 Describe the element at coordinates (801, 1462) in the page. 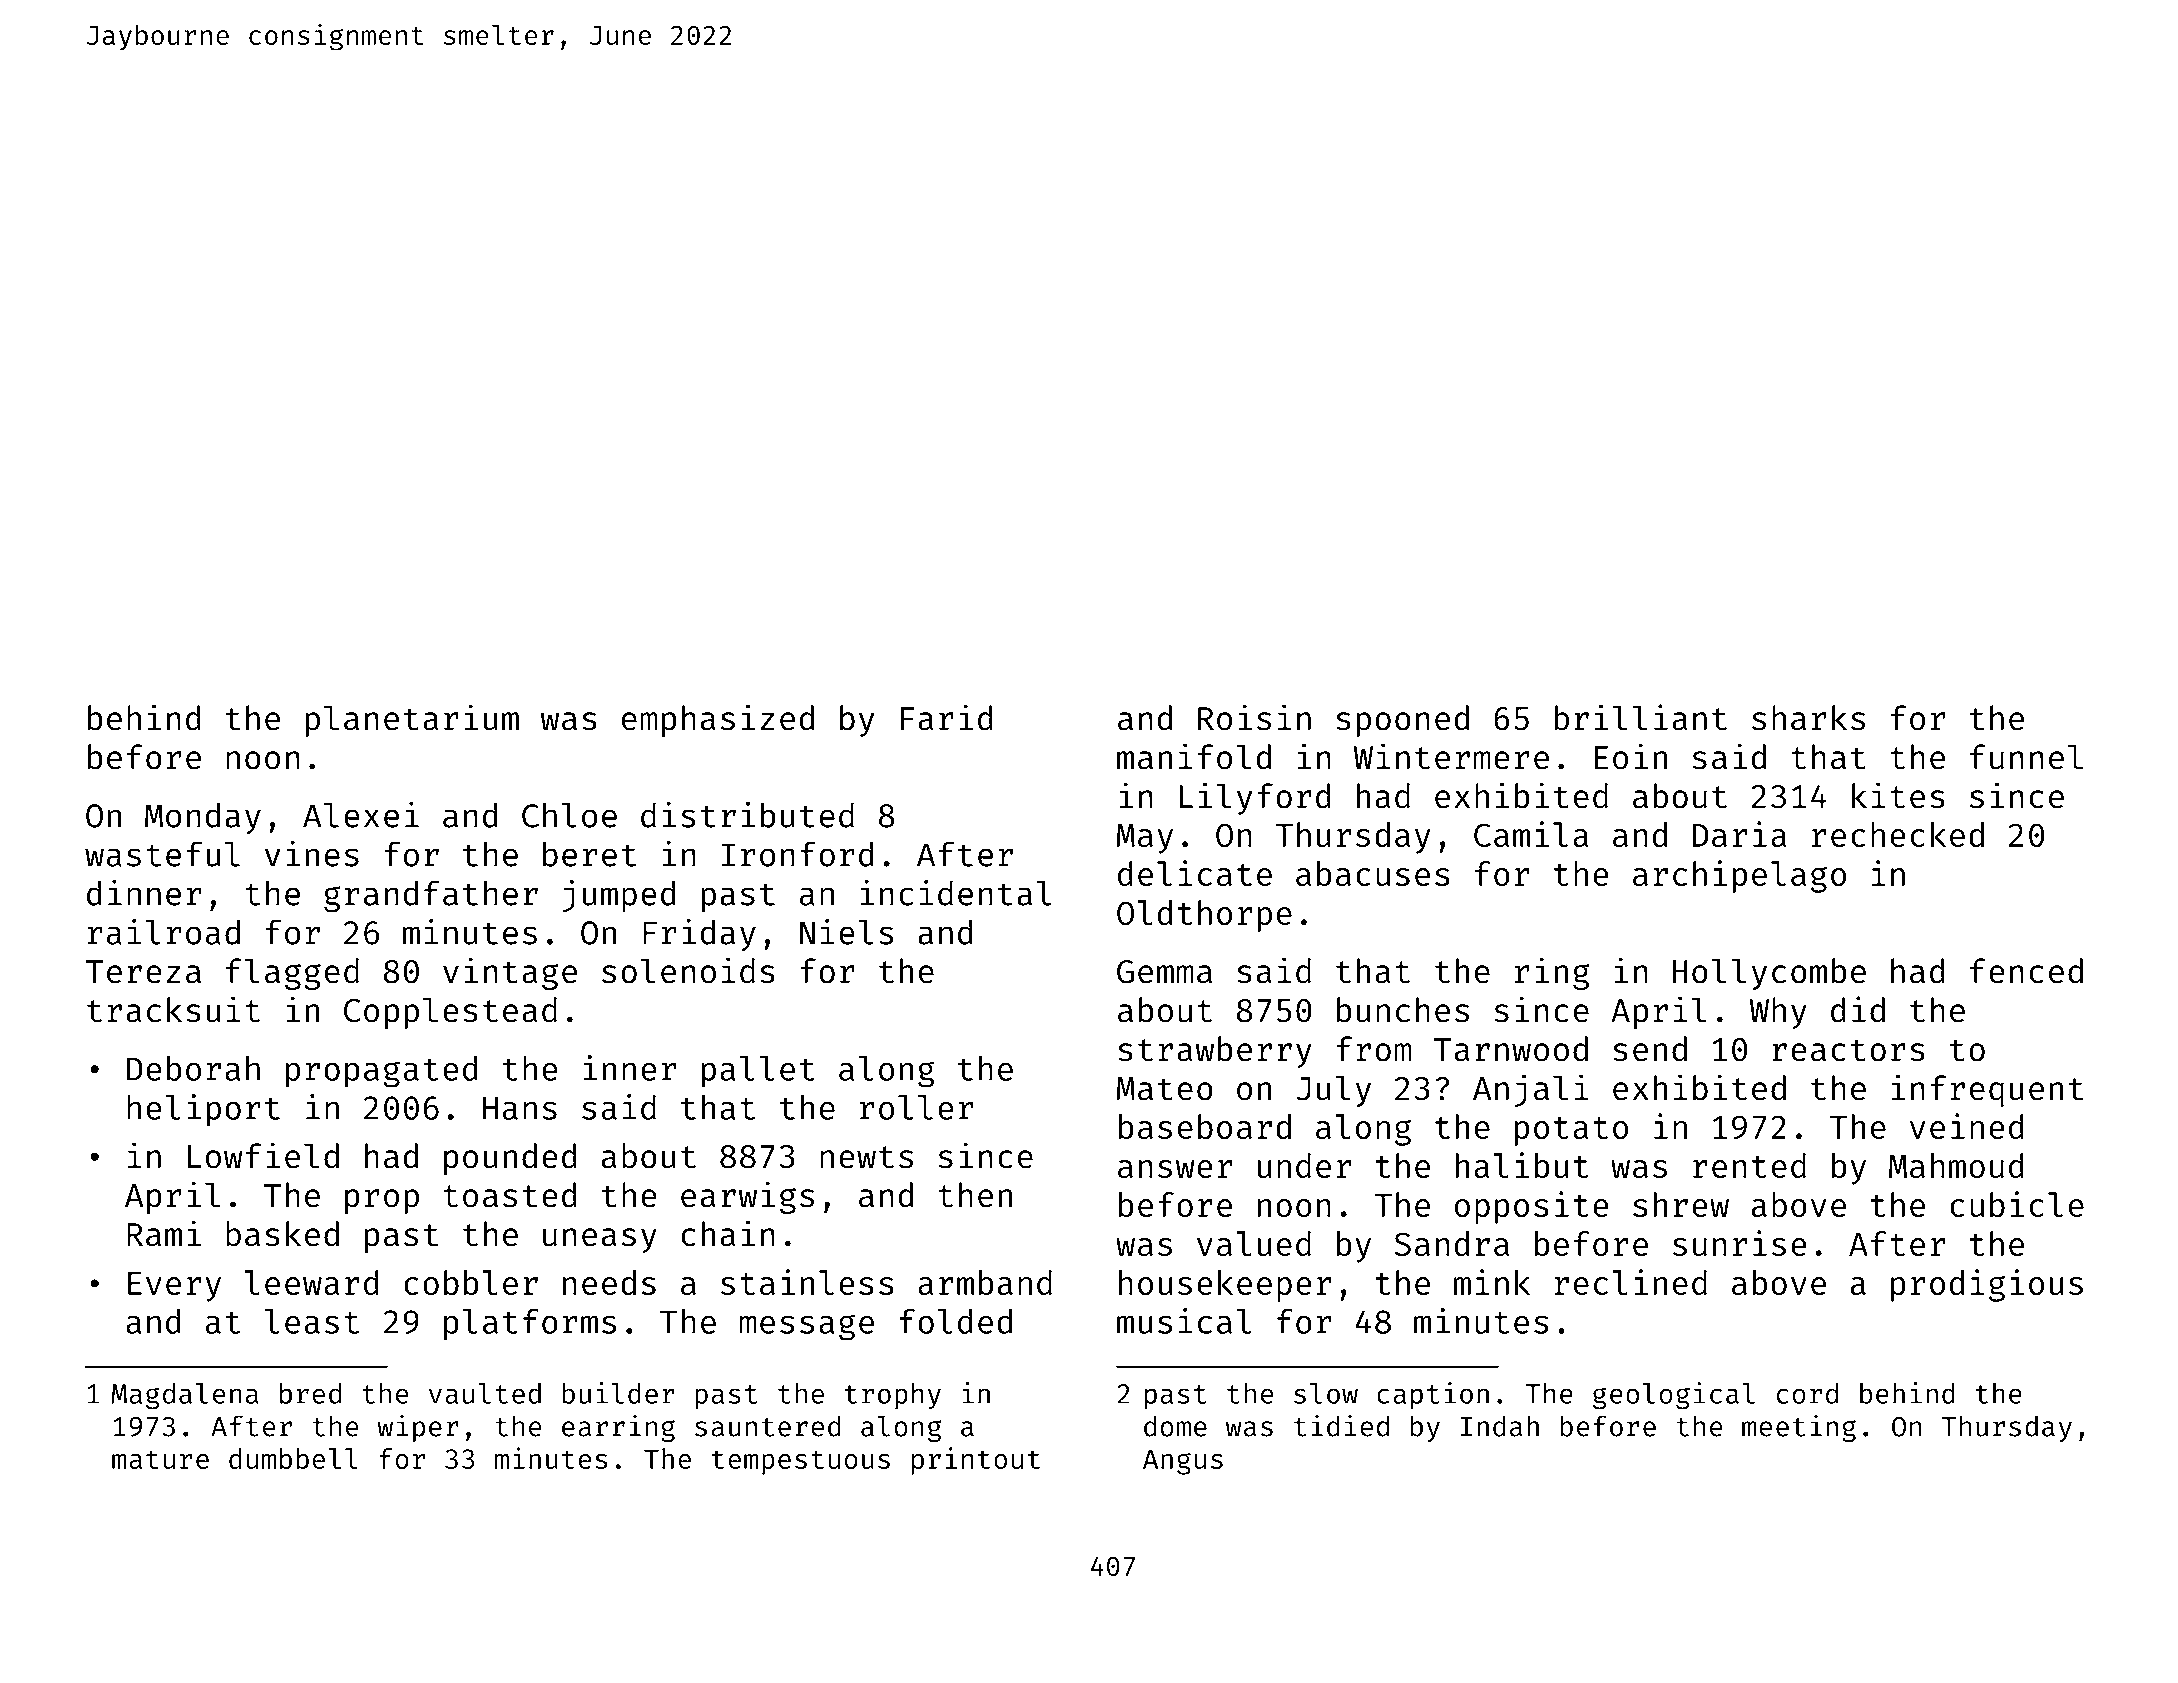

I see `tempestuous` at that location.
